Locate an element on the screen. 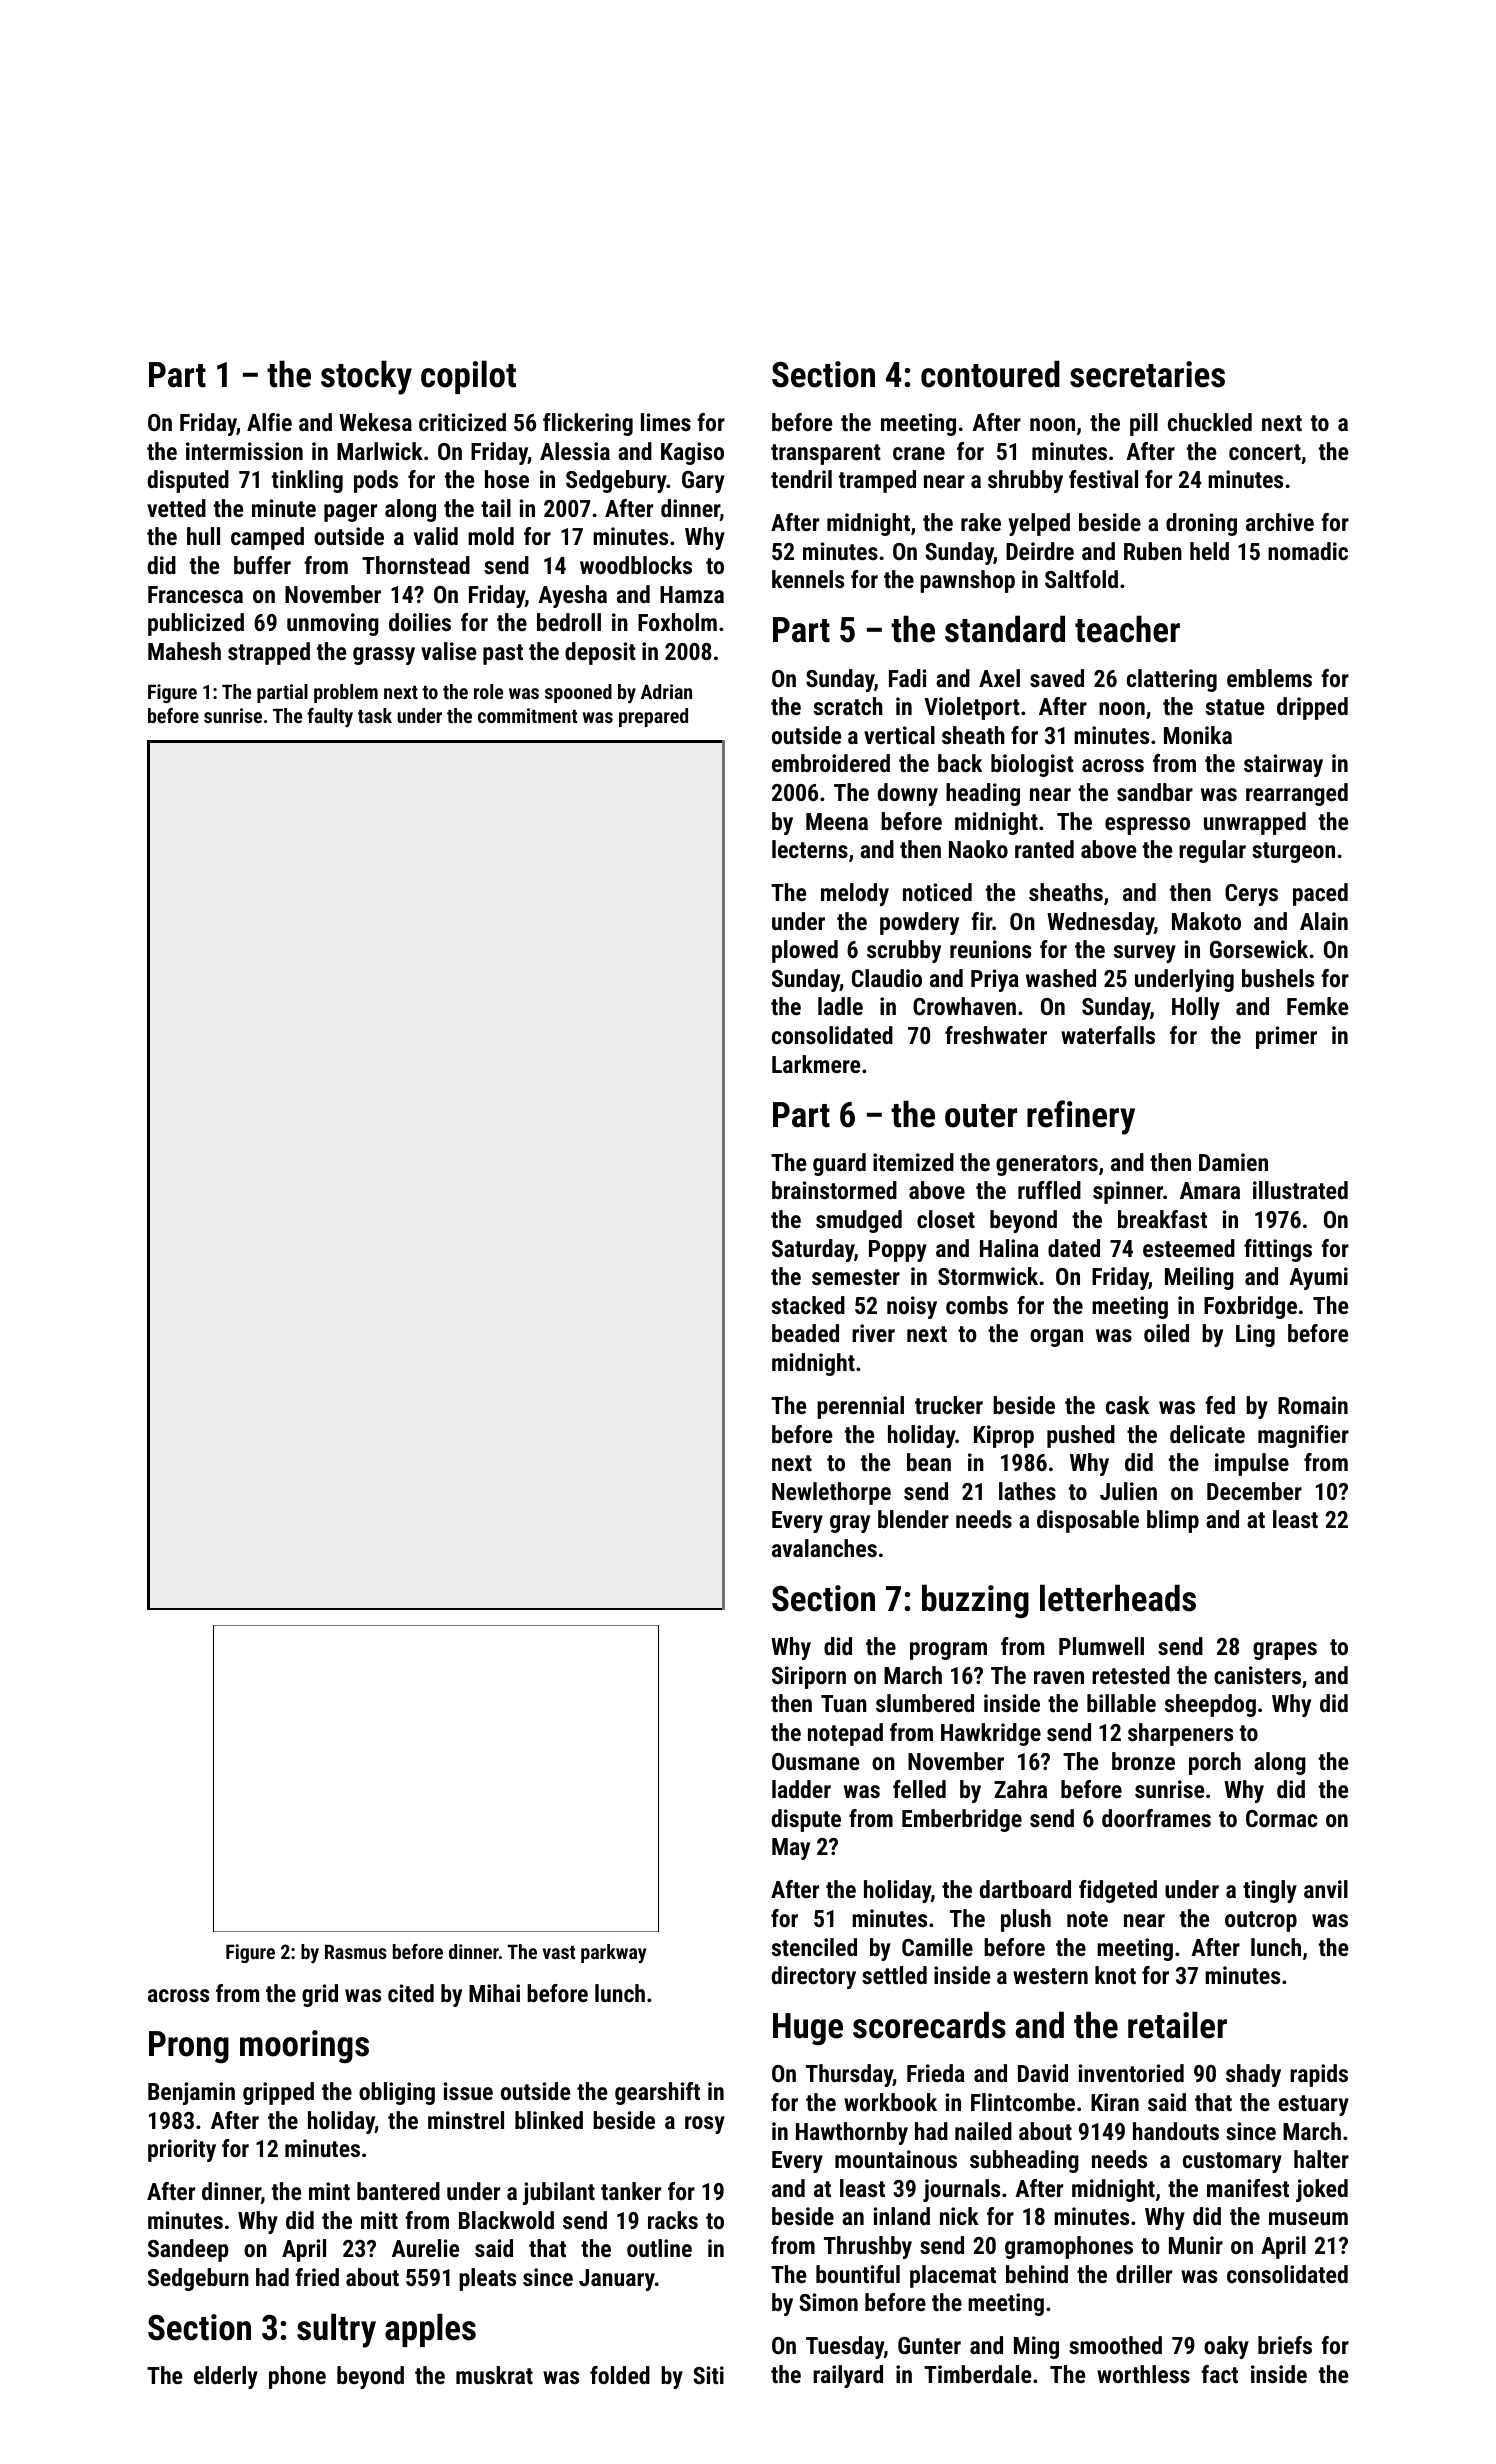  gearshift is located at coordinates (657, 2093).
